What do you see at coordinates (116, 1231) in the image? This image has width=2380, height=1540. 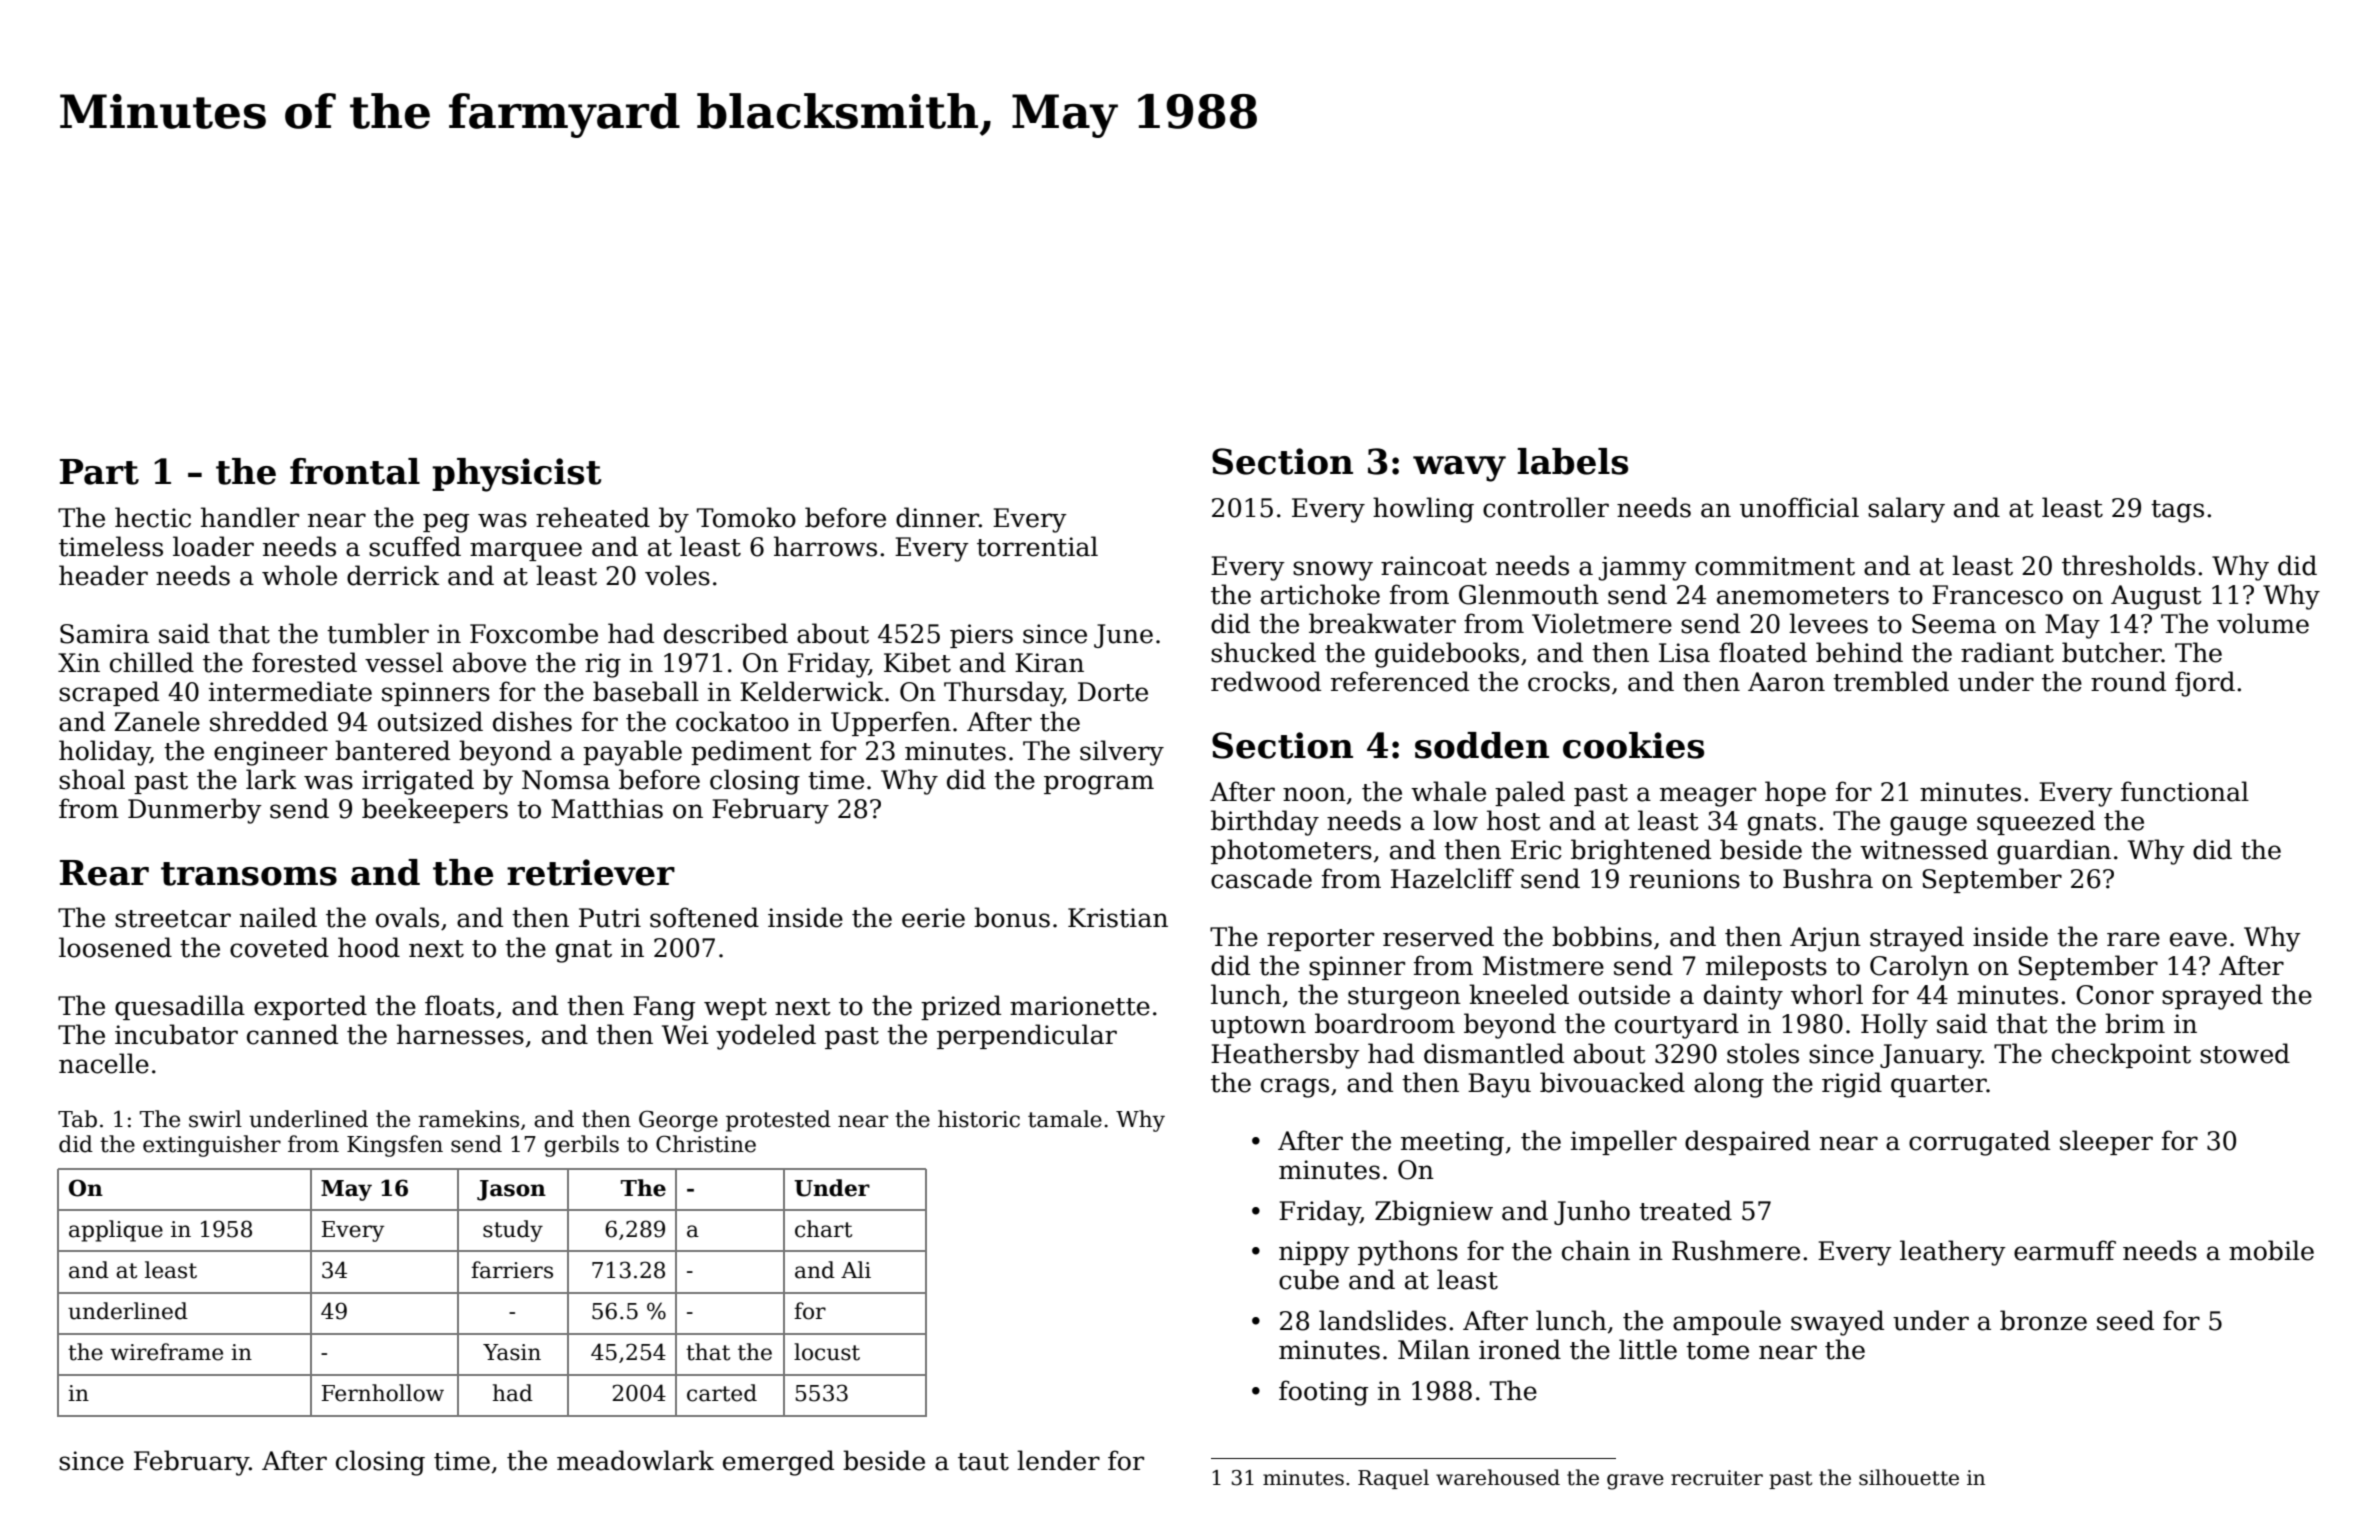 I see `applique` at bounding box center [116, 1231].
